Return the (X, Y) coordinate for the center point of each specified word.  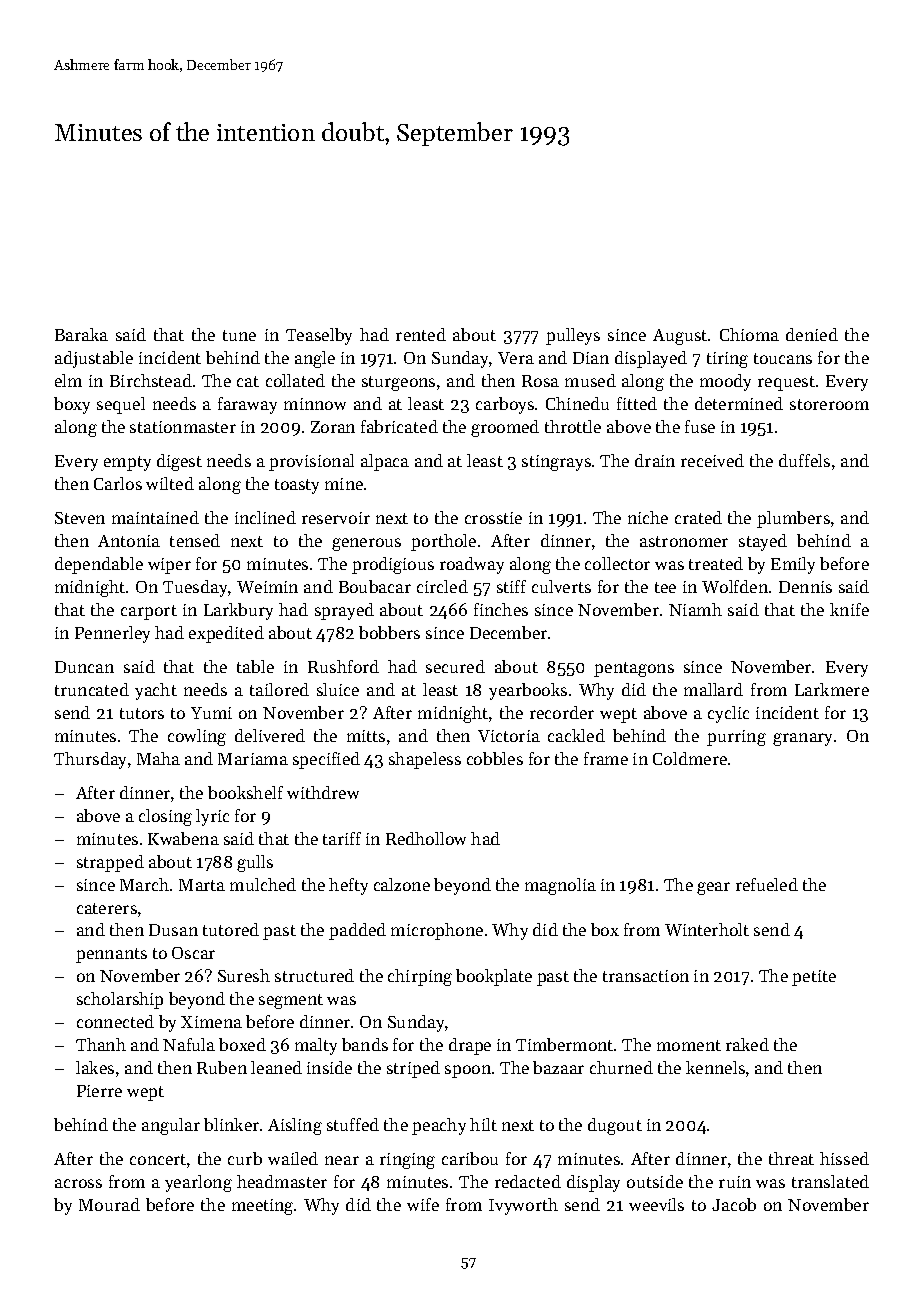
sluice (338, 689)
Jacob (734, 1204)
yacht (156, 691)
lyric (212, 817)
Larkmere (832, 689)
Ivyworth (523, 1206)
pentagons (634, 669)
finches (501, 609)
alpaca (385, 462)
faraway (247, 405)
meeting (262, 1207)
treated (716, 563)
